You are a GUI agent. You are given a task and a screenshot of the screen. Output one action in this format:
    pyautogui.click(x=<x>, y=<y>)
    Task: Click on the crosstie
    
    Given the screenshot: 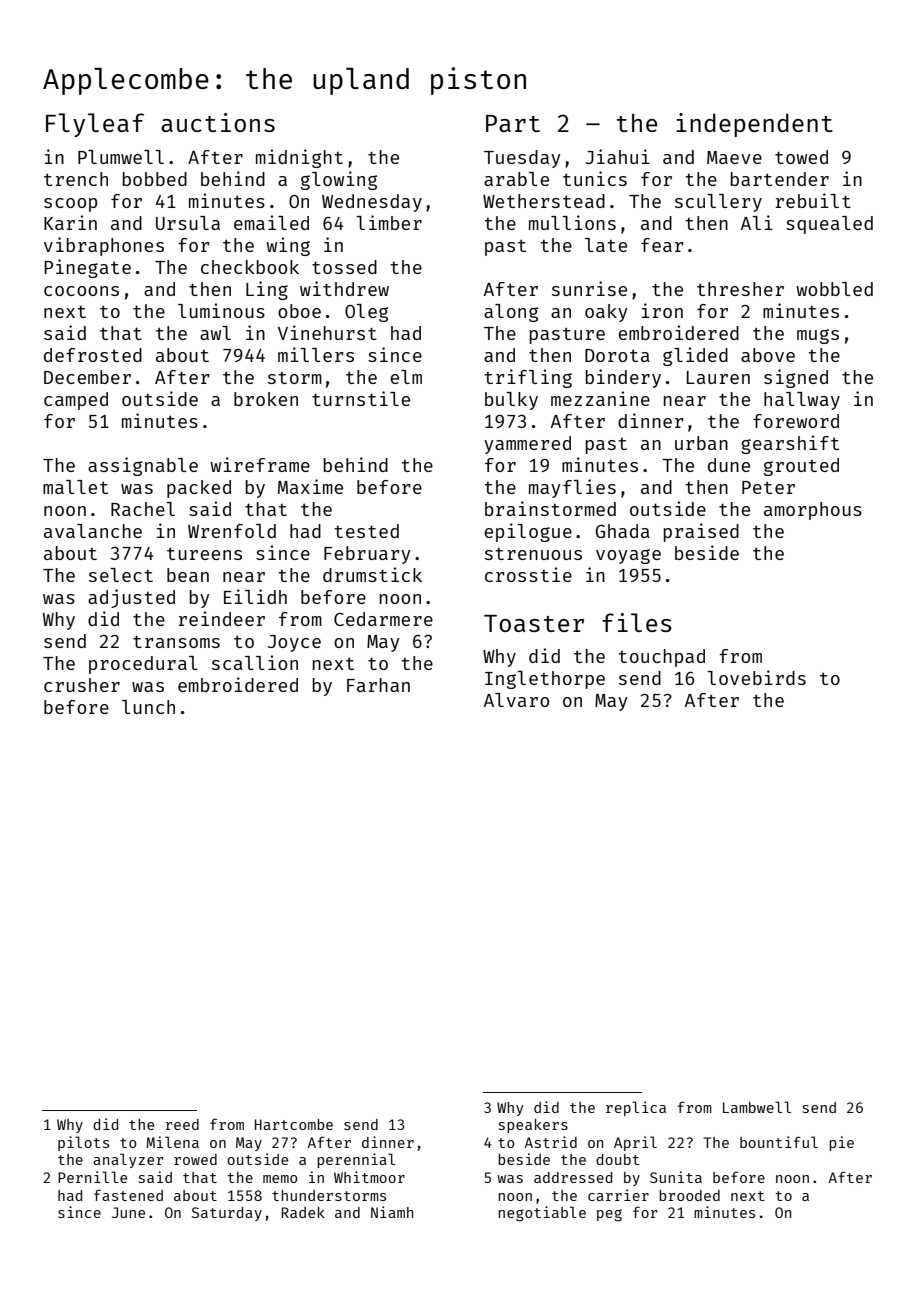 What is the action you would take?
    pyautogui.click(x=528, y=574)
